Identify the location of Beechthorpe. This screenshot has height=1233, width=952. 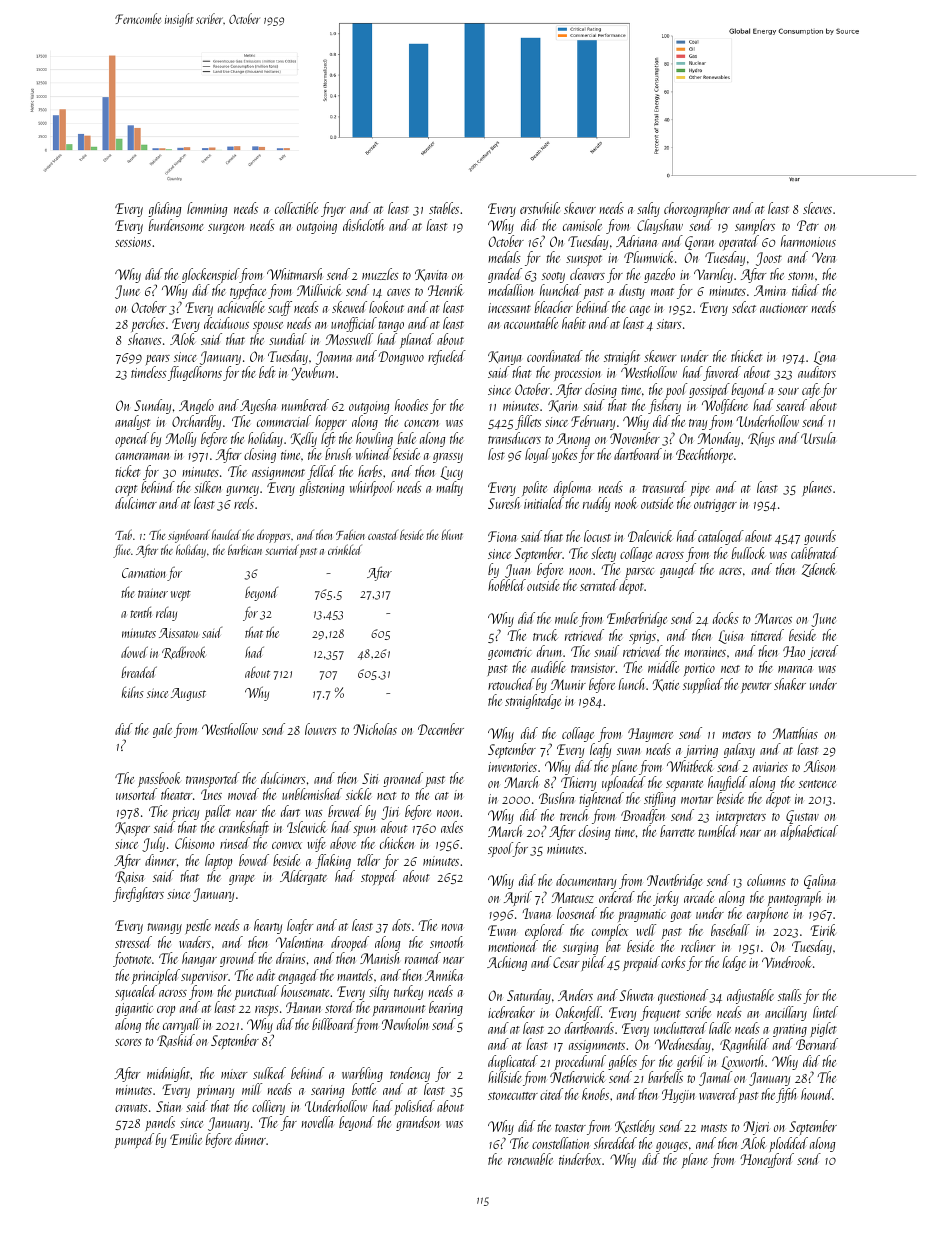
(704, 455).
